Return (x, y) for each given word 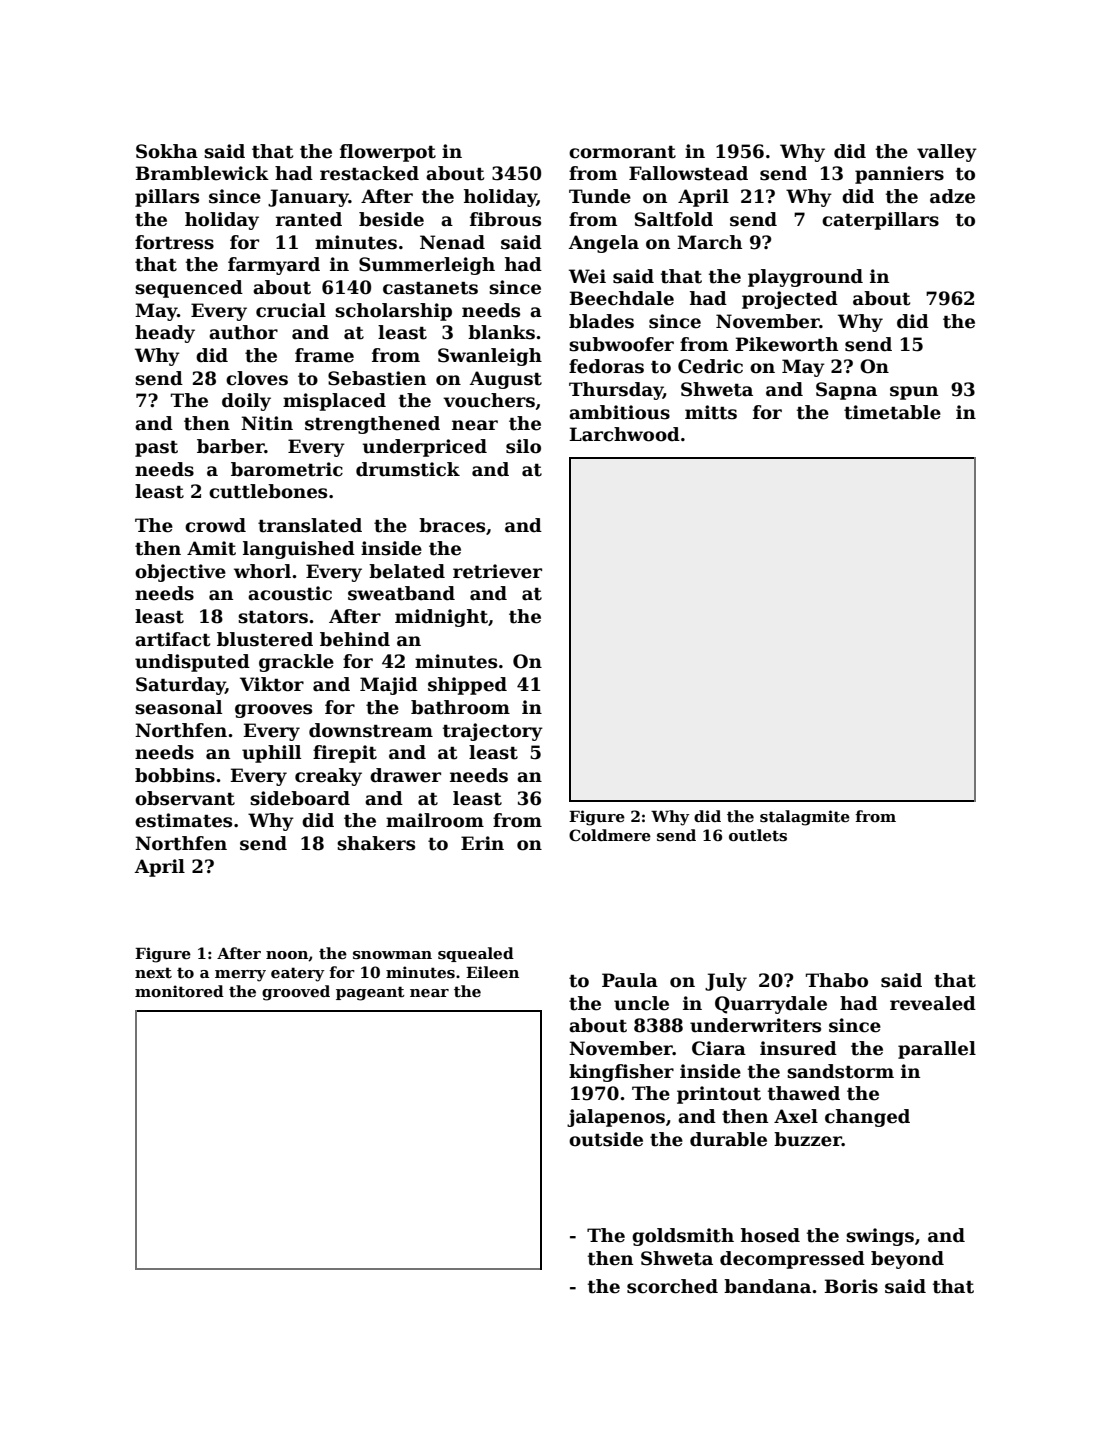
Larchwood (624, 434)
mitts (711, 412)
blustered (265, 639)
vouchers (489, 400)
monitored (179, 991)
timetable (892, 412)
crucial (291, 310)
